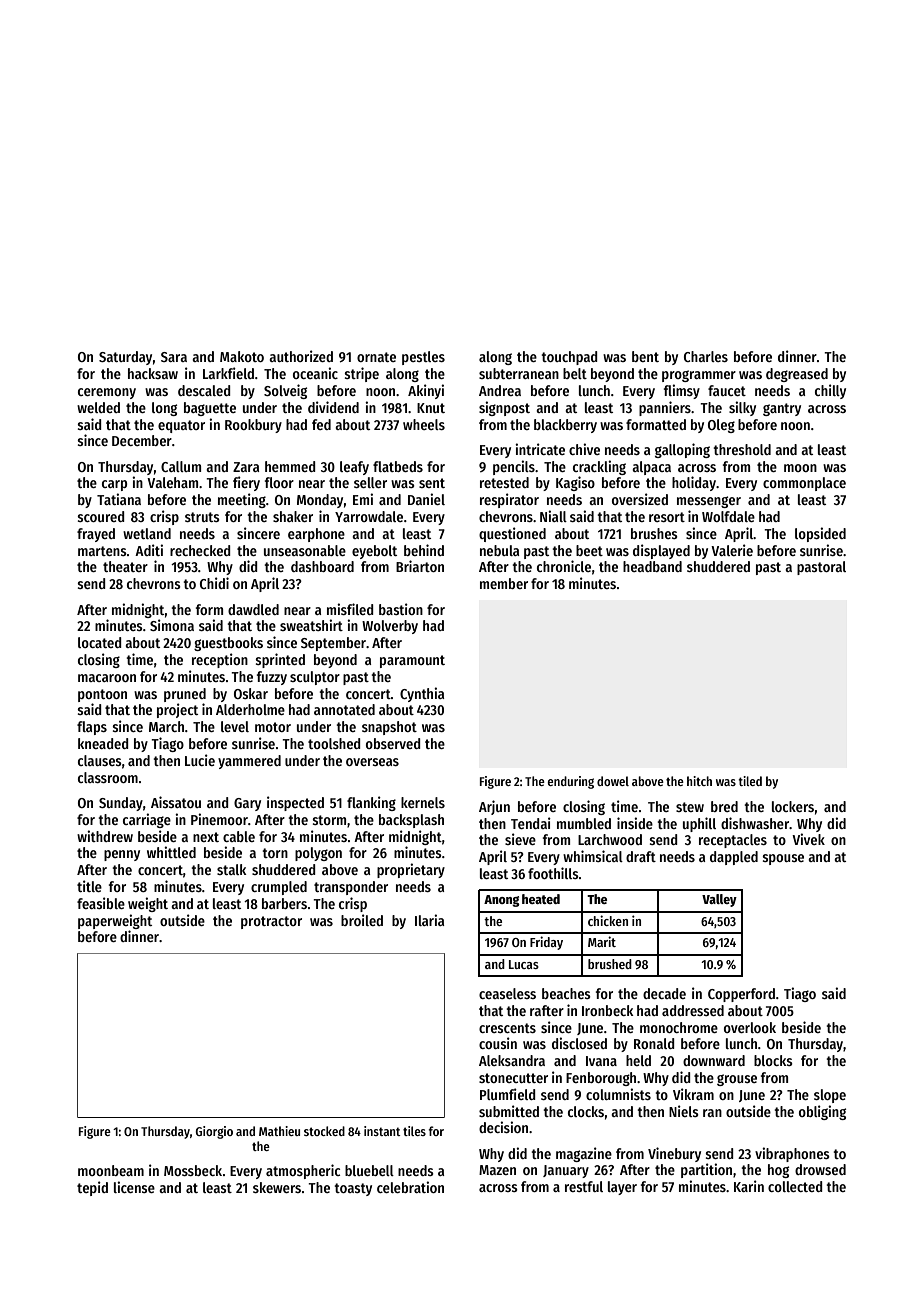 The image size is (924, 1314). I want to click on stew, so click(690, 807).
